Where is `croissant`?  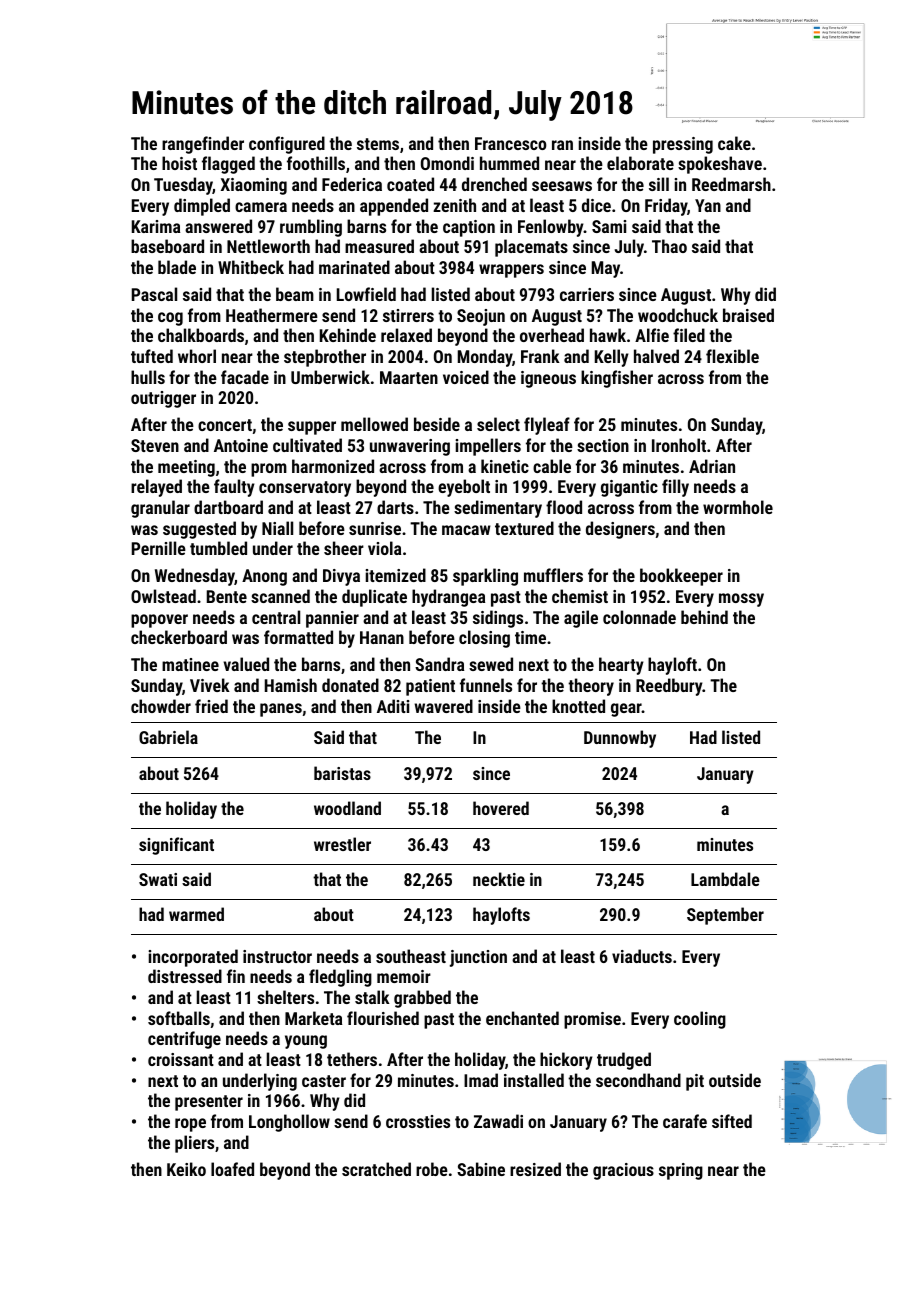 croissant is located at coordinates (181, 1059).
